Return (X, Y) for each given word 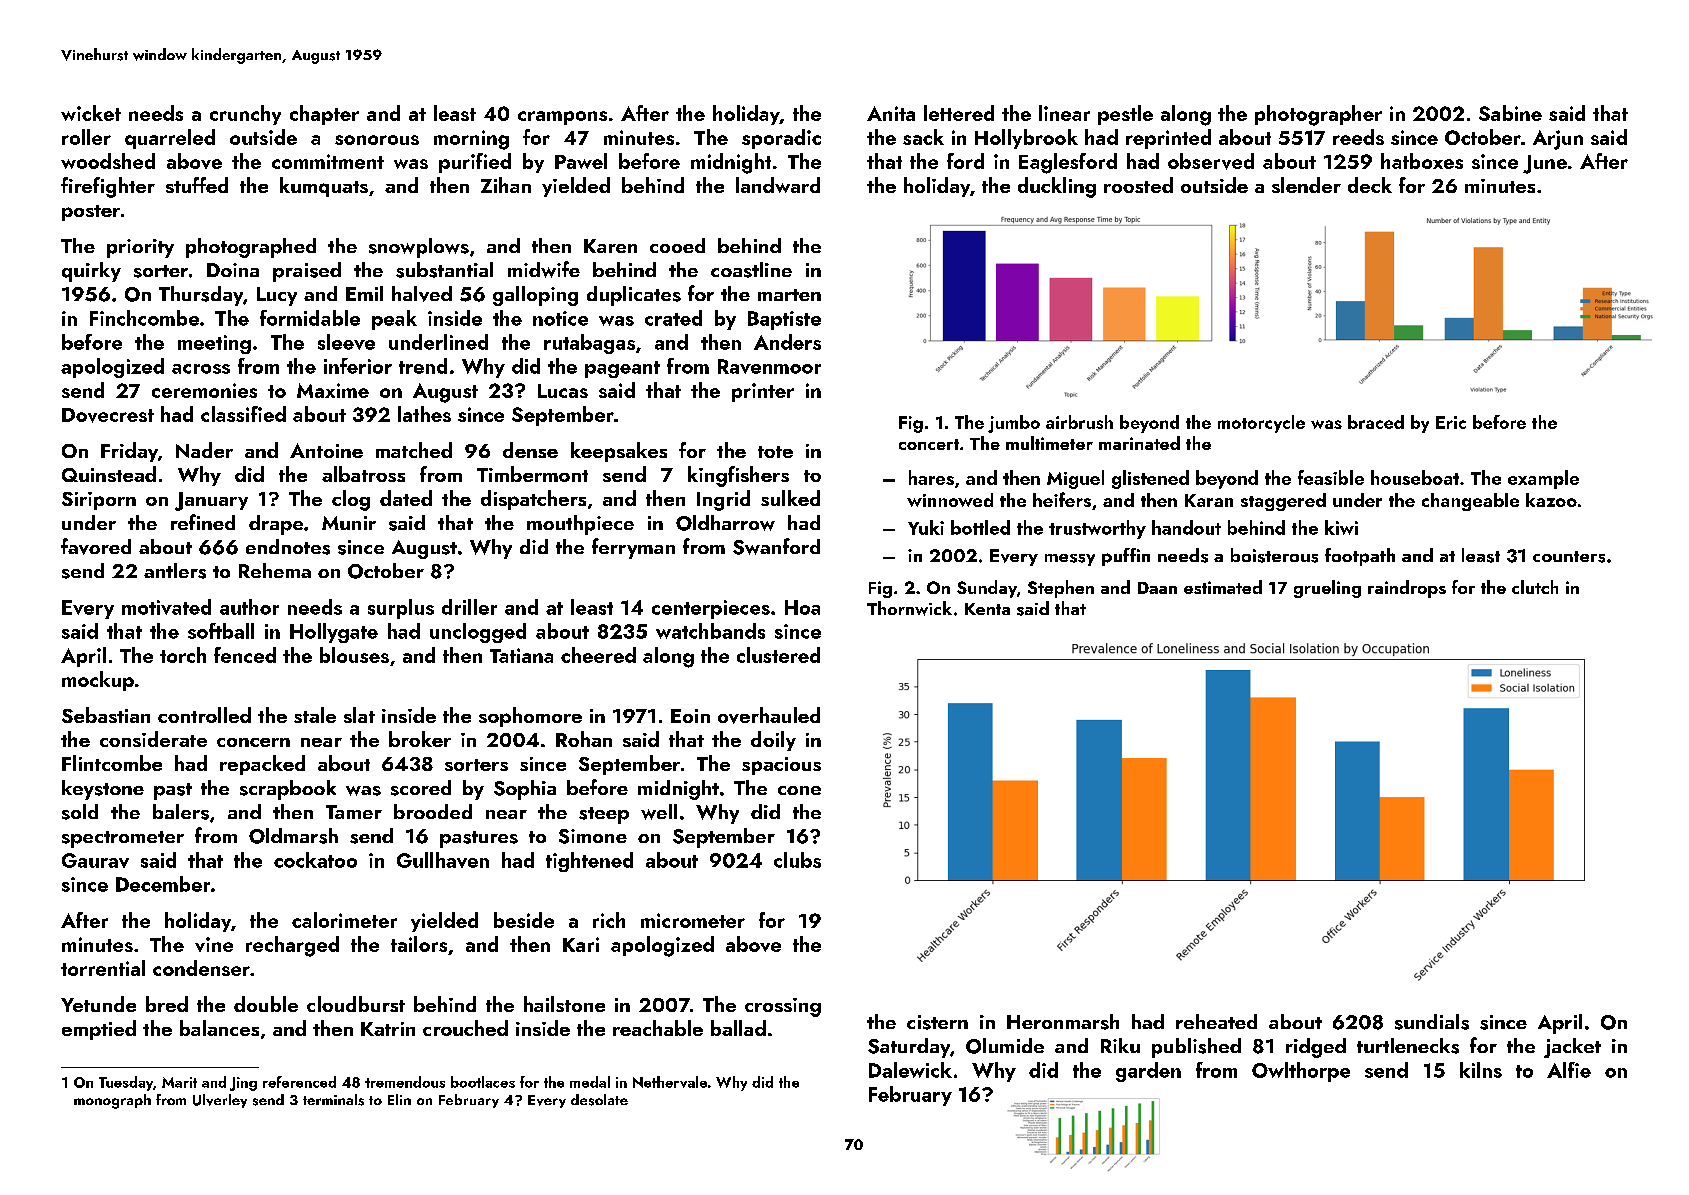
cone (799, 790)
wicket (91, 113)
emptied (99, 1030)
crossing (783, 1007)
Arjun (1558, 140)
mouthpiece (580, 525)
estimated (1223, 587)
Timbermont (532, 474)
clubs (797, 860)
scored (421, 788)
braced (1376, 422)
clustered (778, 655)
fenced (245, 655)
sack (923, 137)
